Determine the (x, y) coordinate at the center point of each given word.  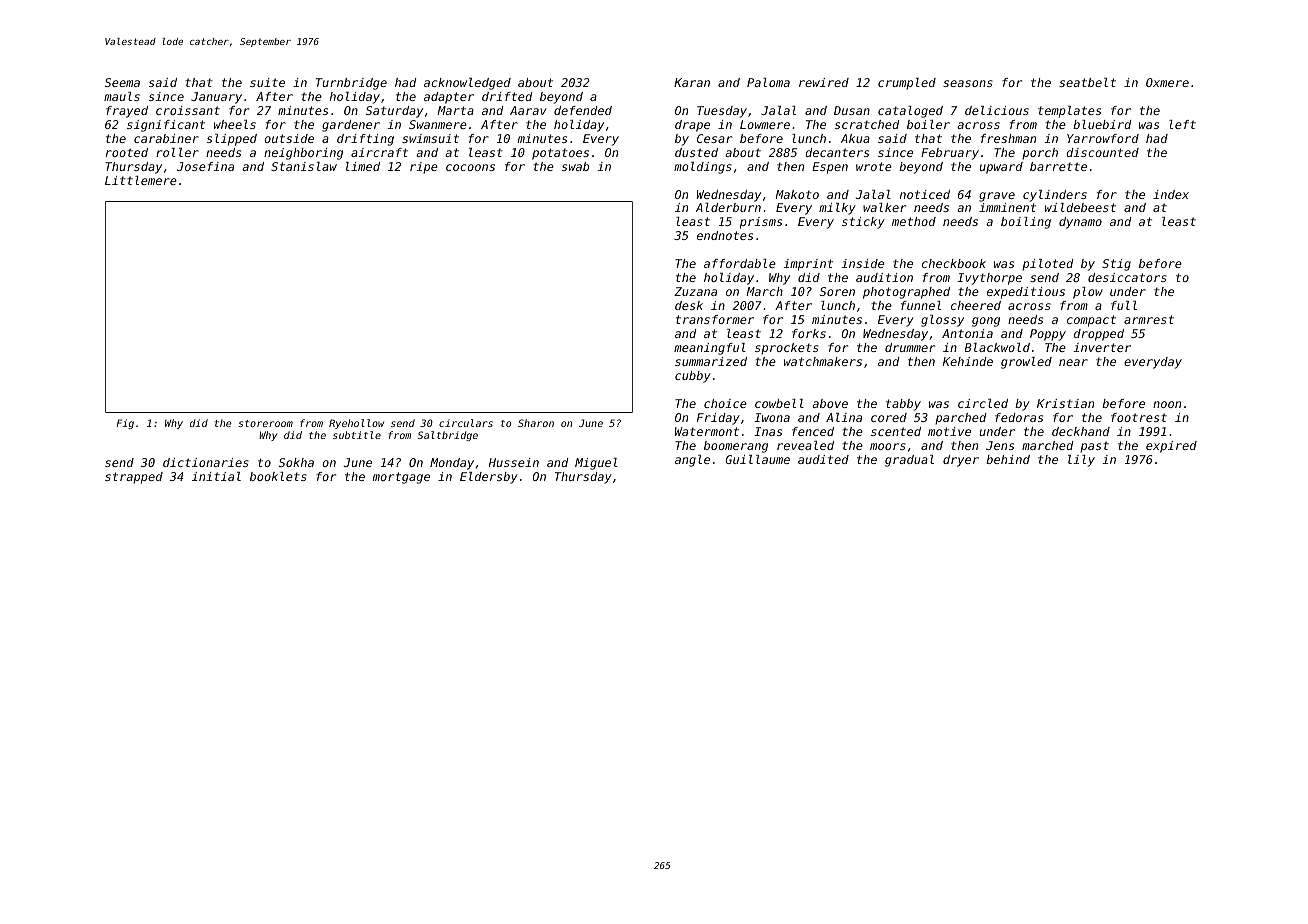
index (1171, 194)
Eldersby (489, 478)
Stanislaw (304, 166)
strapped (134, 478)
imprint (808, 265)
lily (1081, 461)
